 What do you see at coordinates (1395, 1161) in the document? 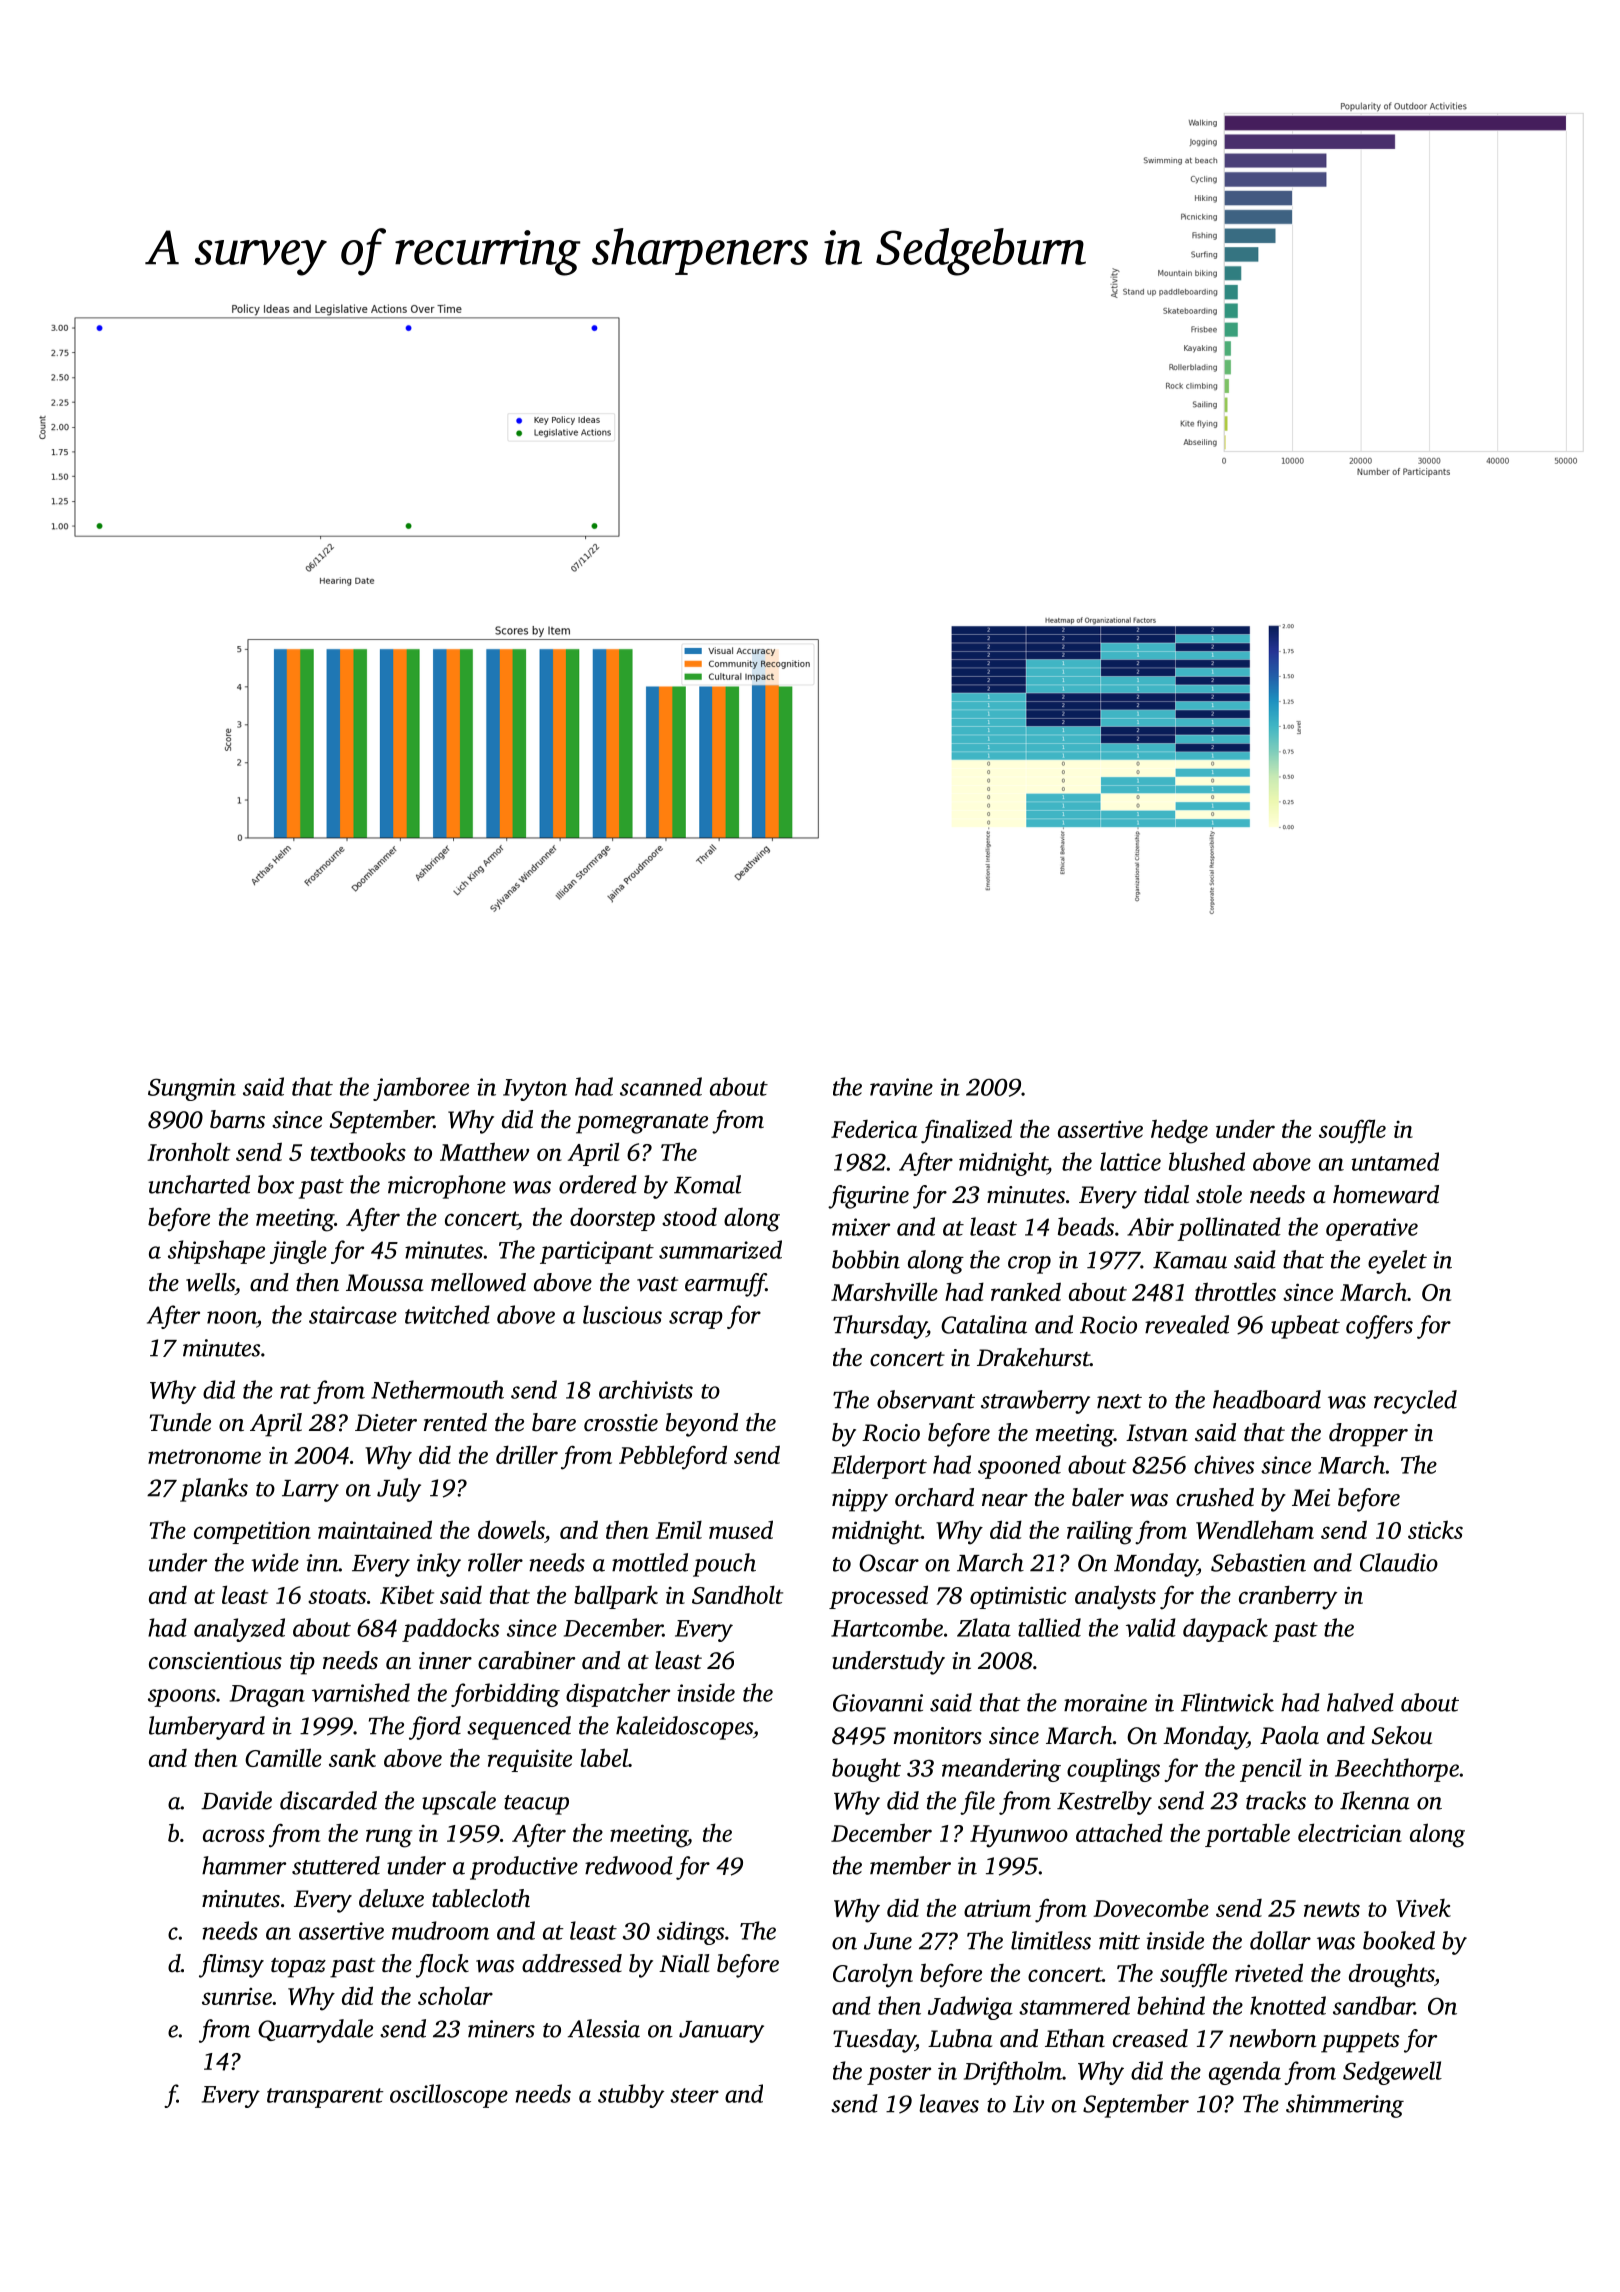
I see `untamed` at bounding box center [1395, 1161].
